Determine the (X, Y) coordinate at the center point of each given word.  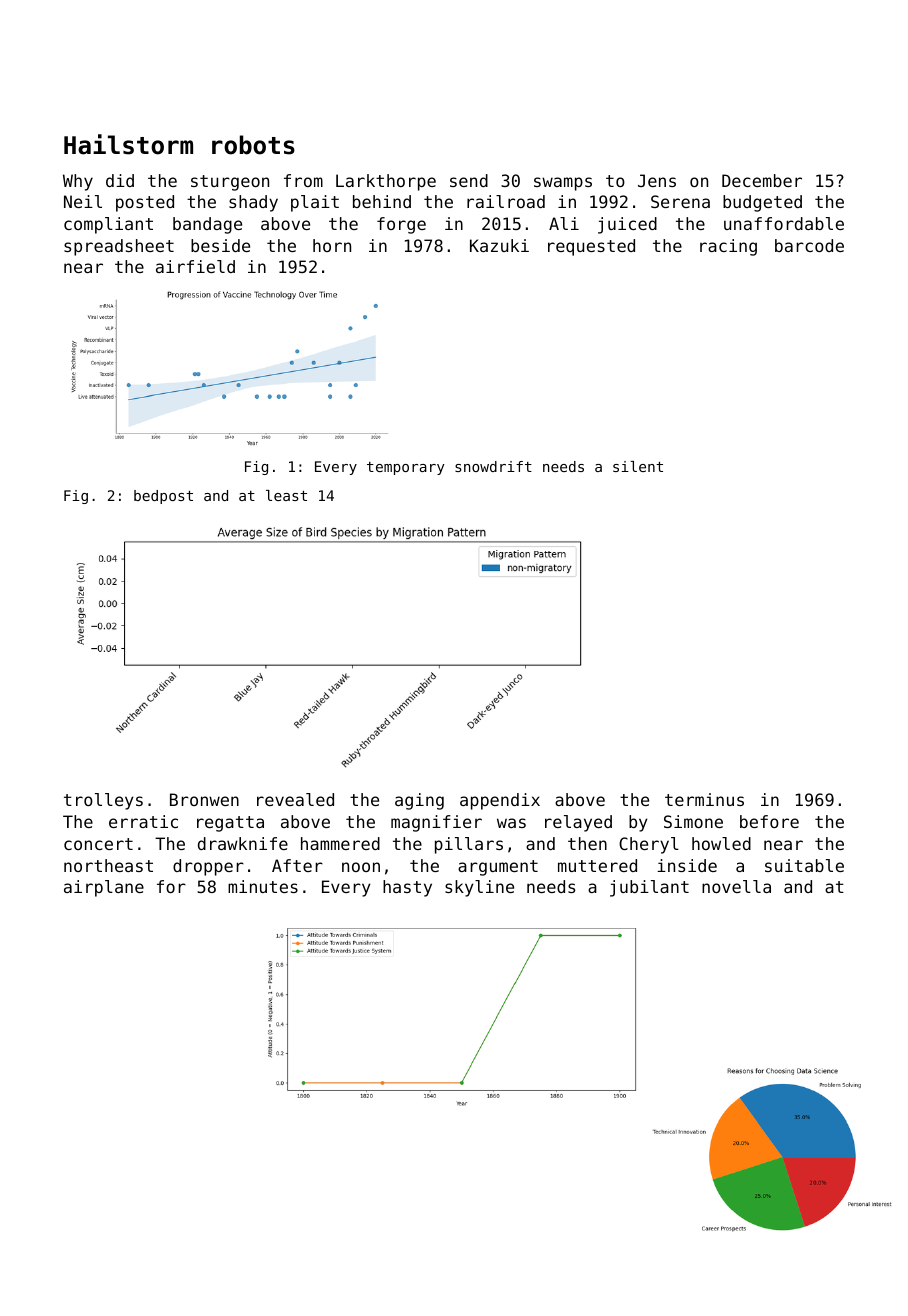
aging (419, 801)
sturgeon (230, 183)
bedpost (163, 497)
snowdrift (493, 466)
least (286, 495)
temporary (406, 468)
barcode (809, 245)
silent (638, 466)
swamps (563, 184)
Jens (657, 180)
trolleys (103, 801)
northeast (108, 865)
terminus (704, 799)
